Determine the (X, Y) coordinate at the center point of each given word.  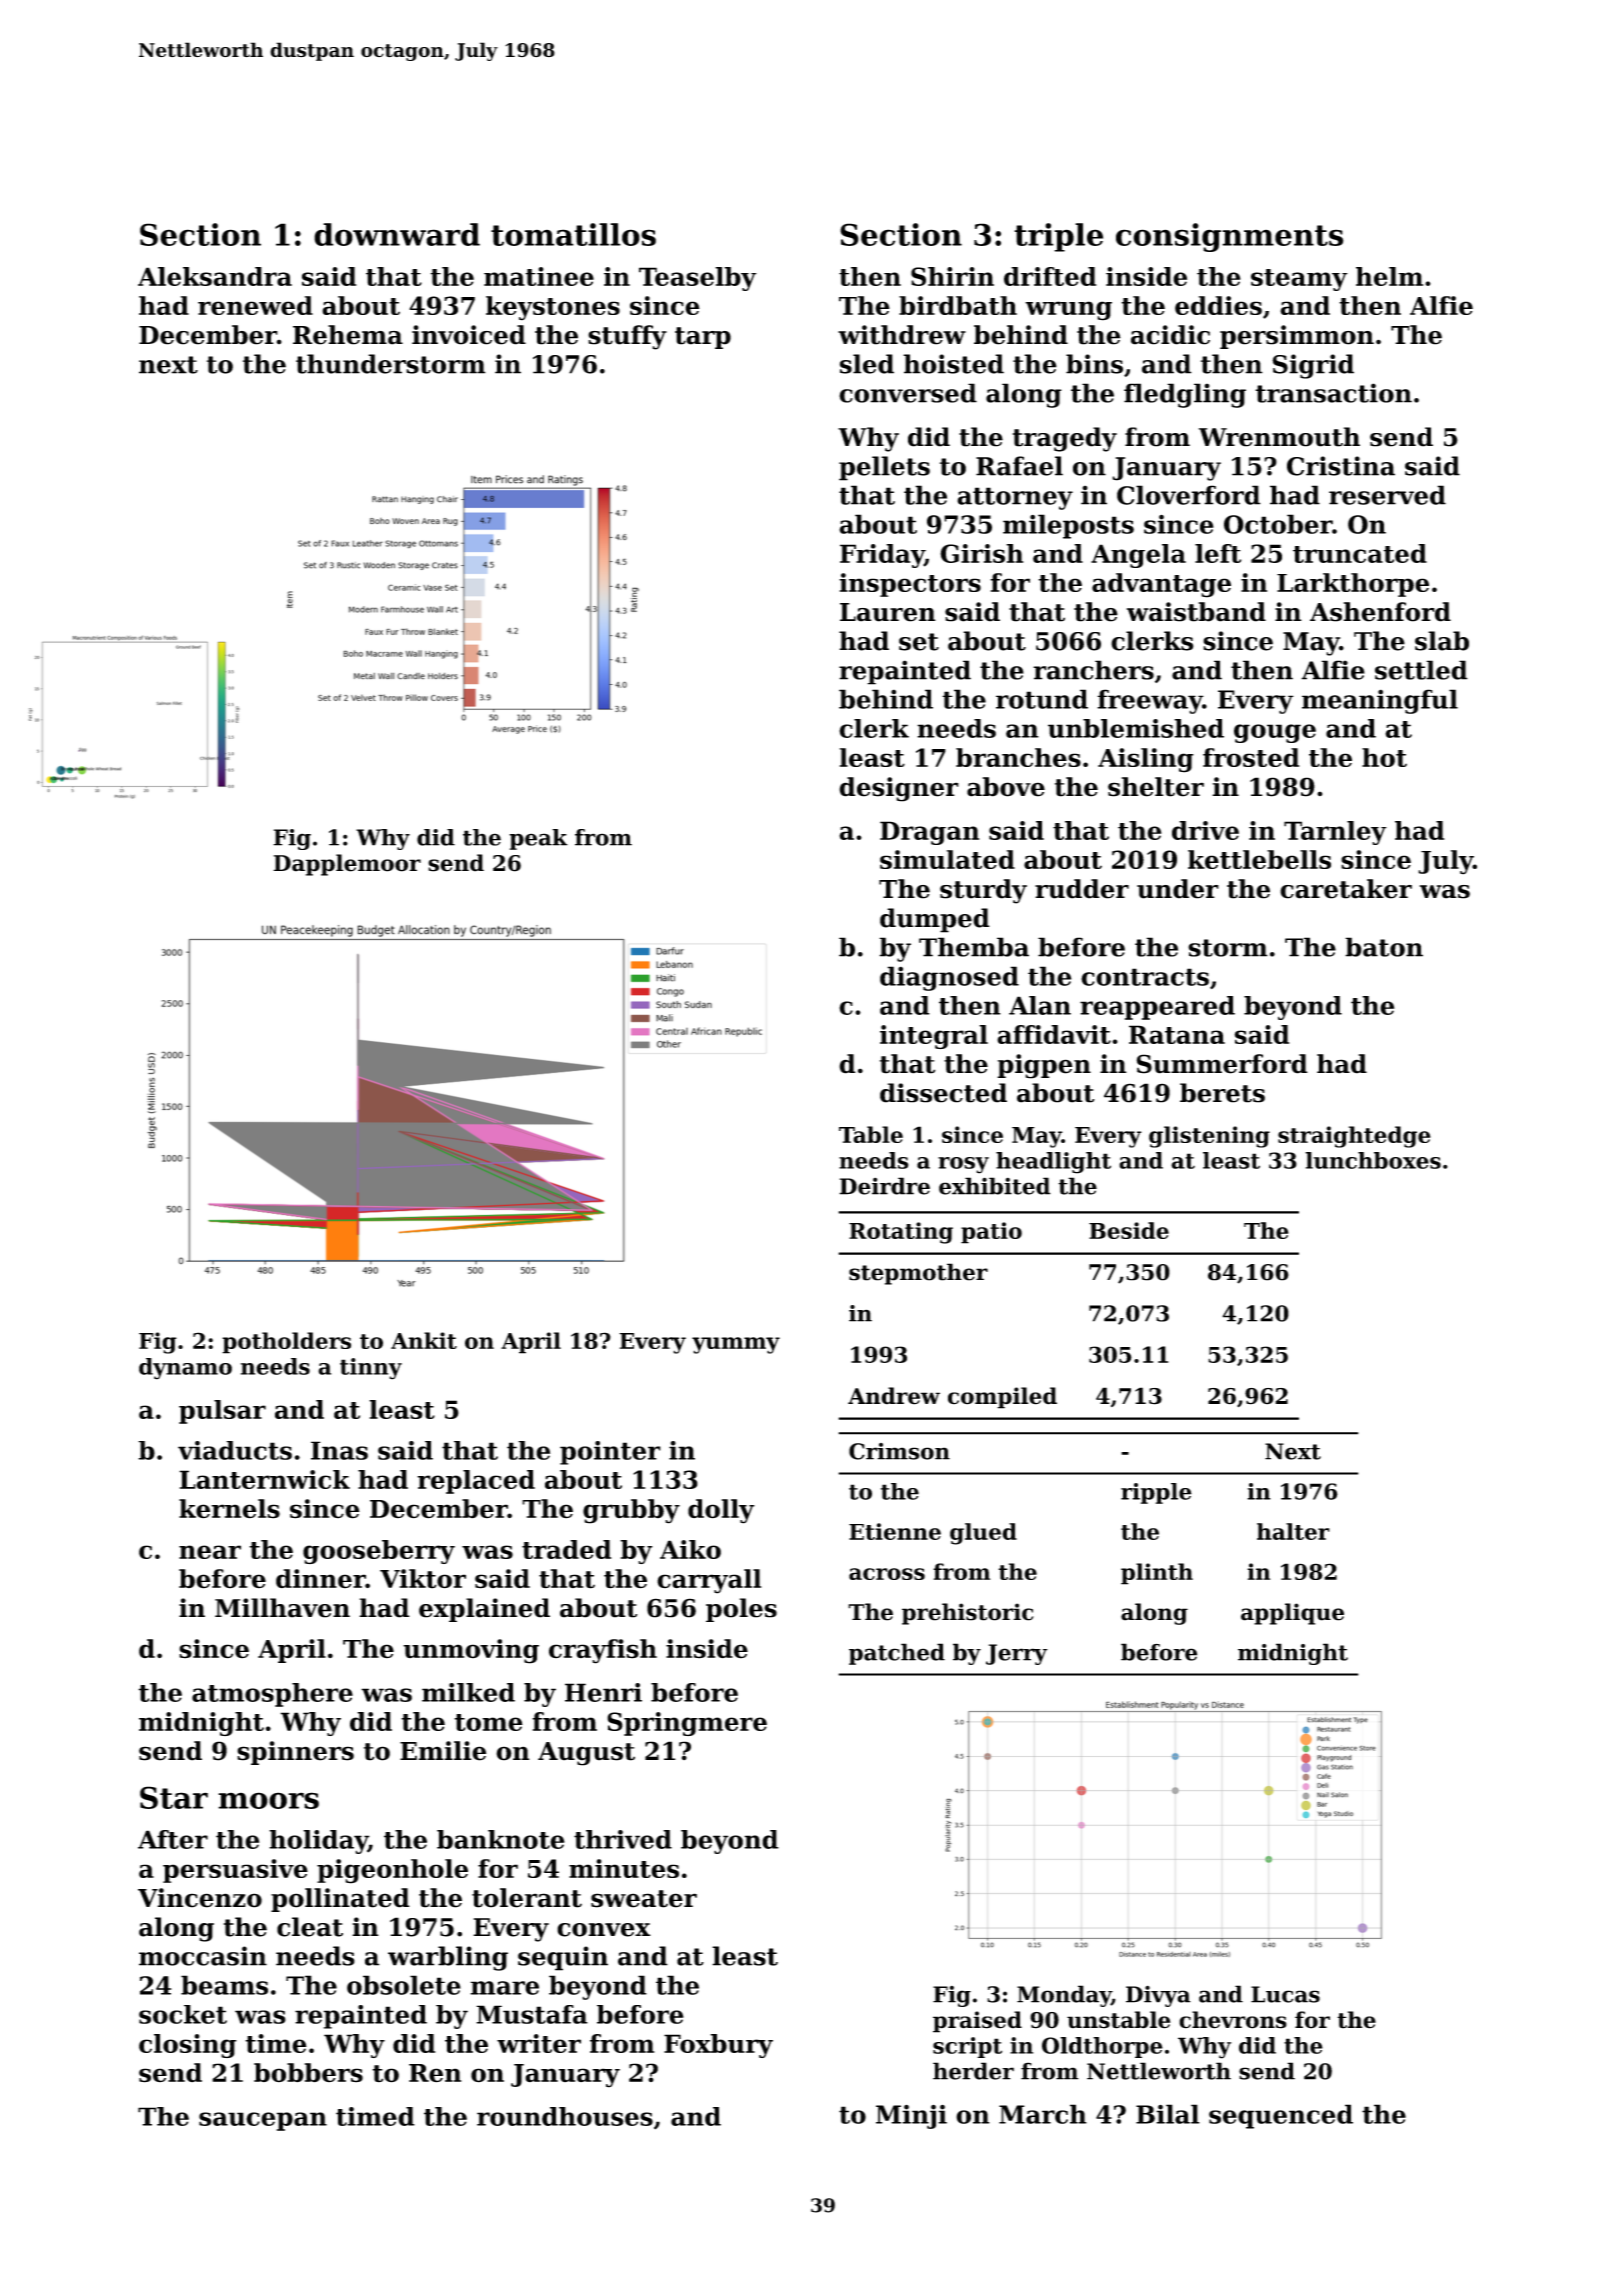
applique (1292, 1614)
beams (224, 1985)
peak (538, 839)
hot (1384, 757)
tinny (371, 1369)
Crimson (899, 1451)
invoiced (469, 335)
